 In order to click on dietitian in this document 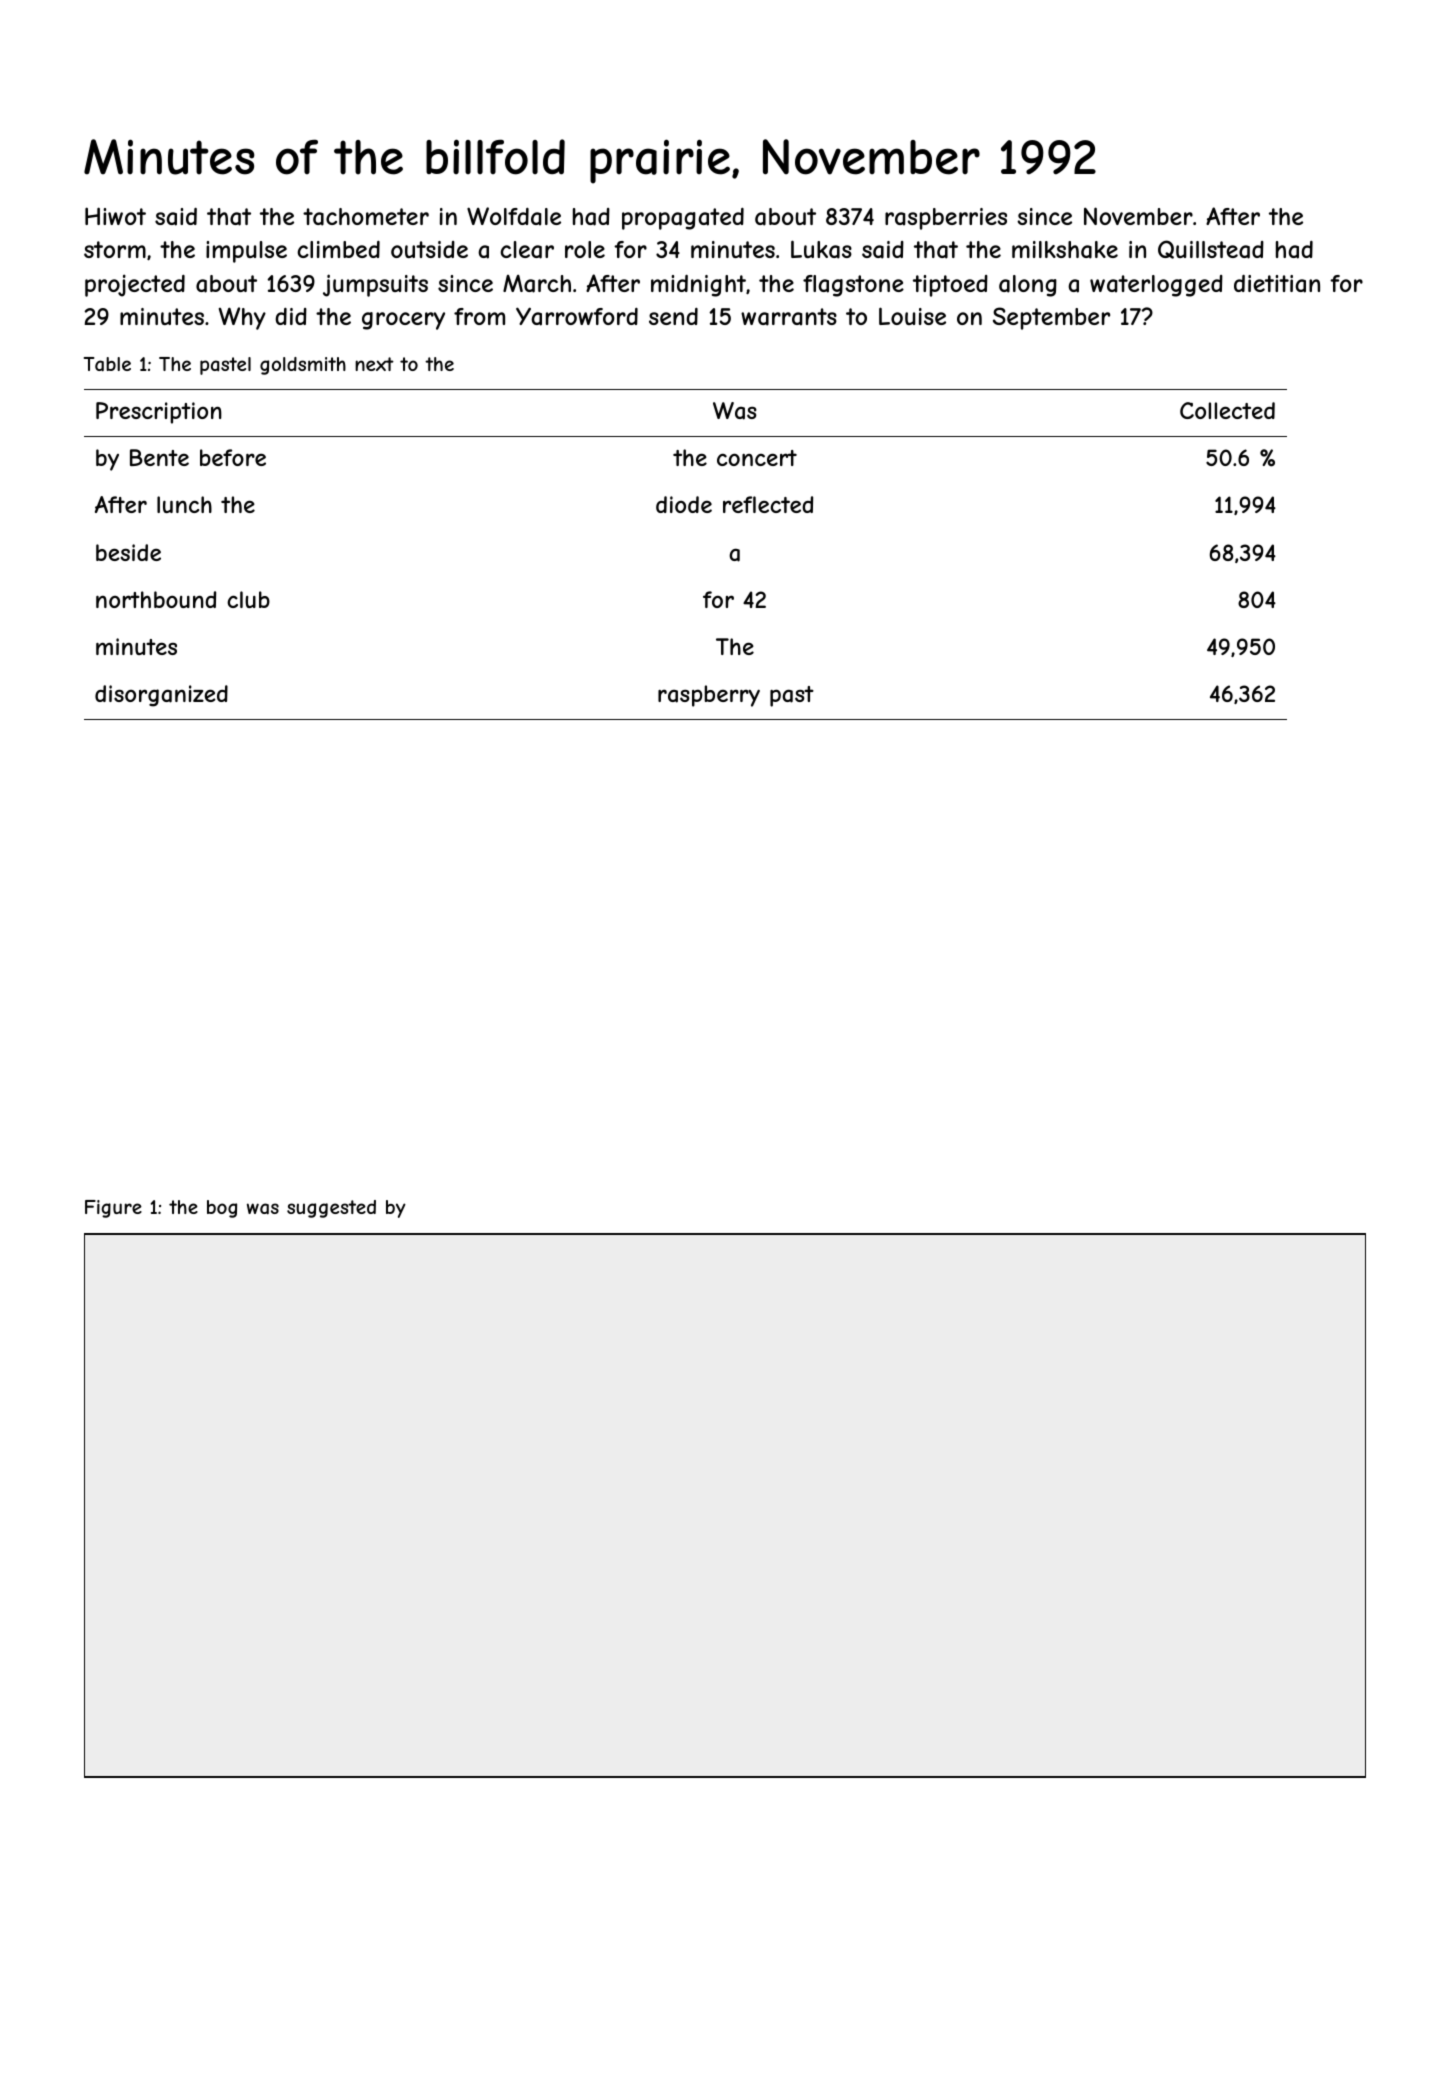, I will do `click(1277, 284)`.
